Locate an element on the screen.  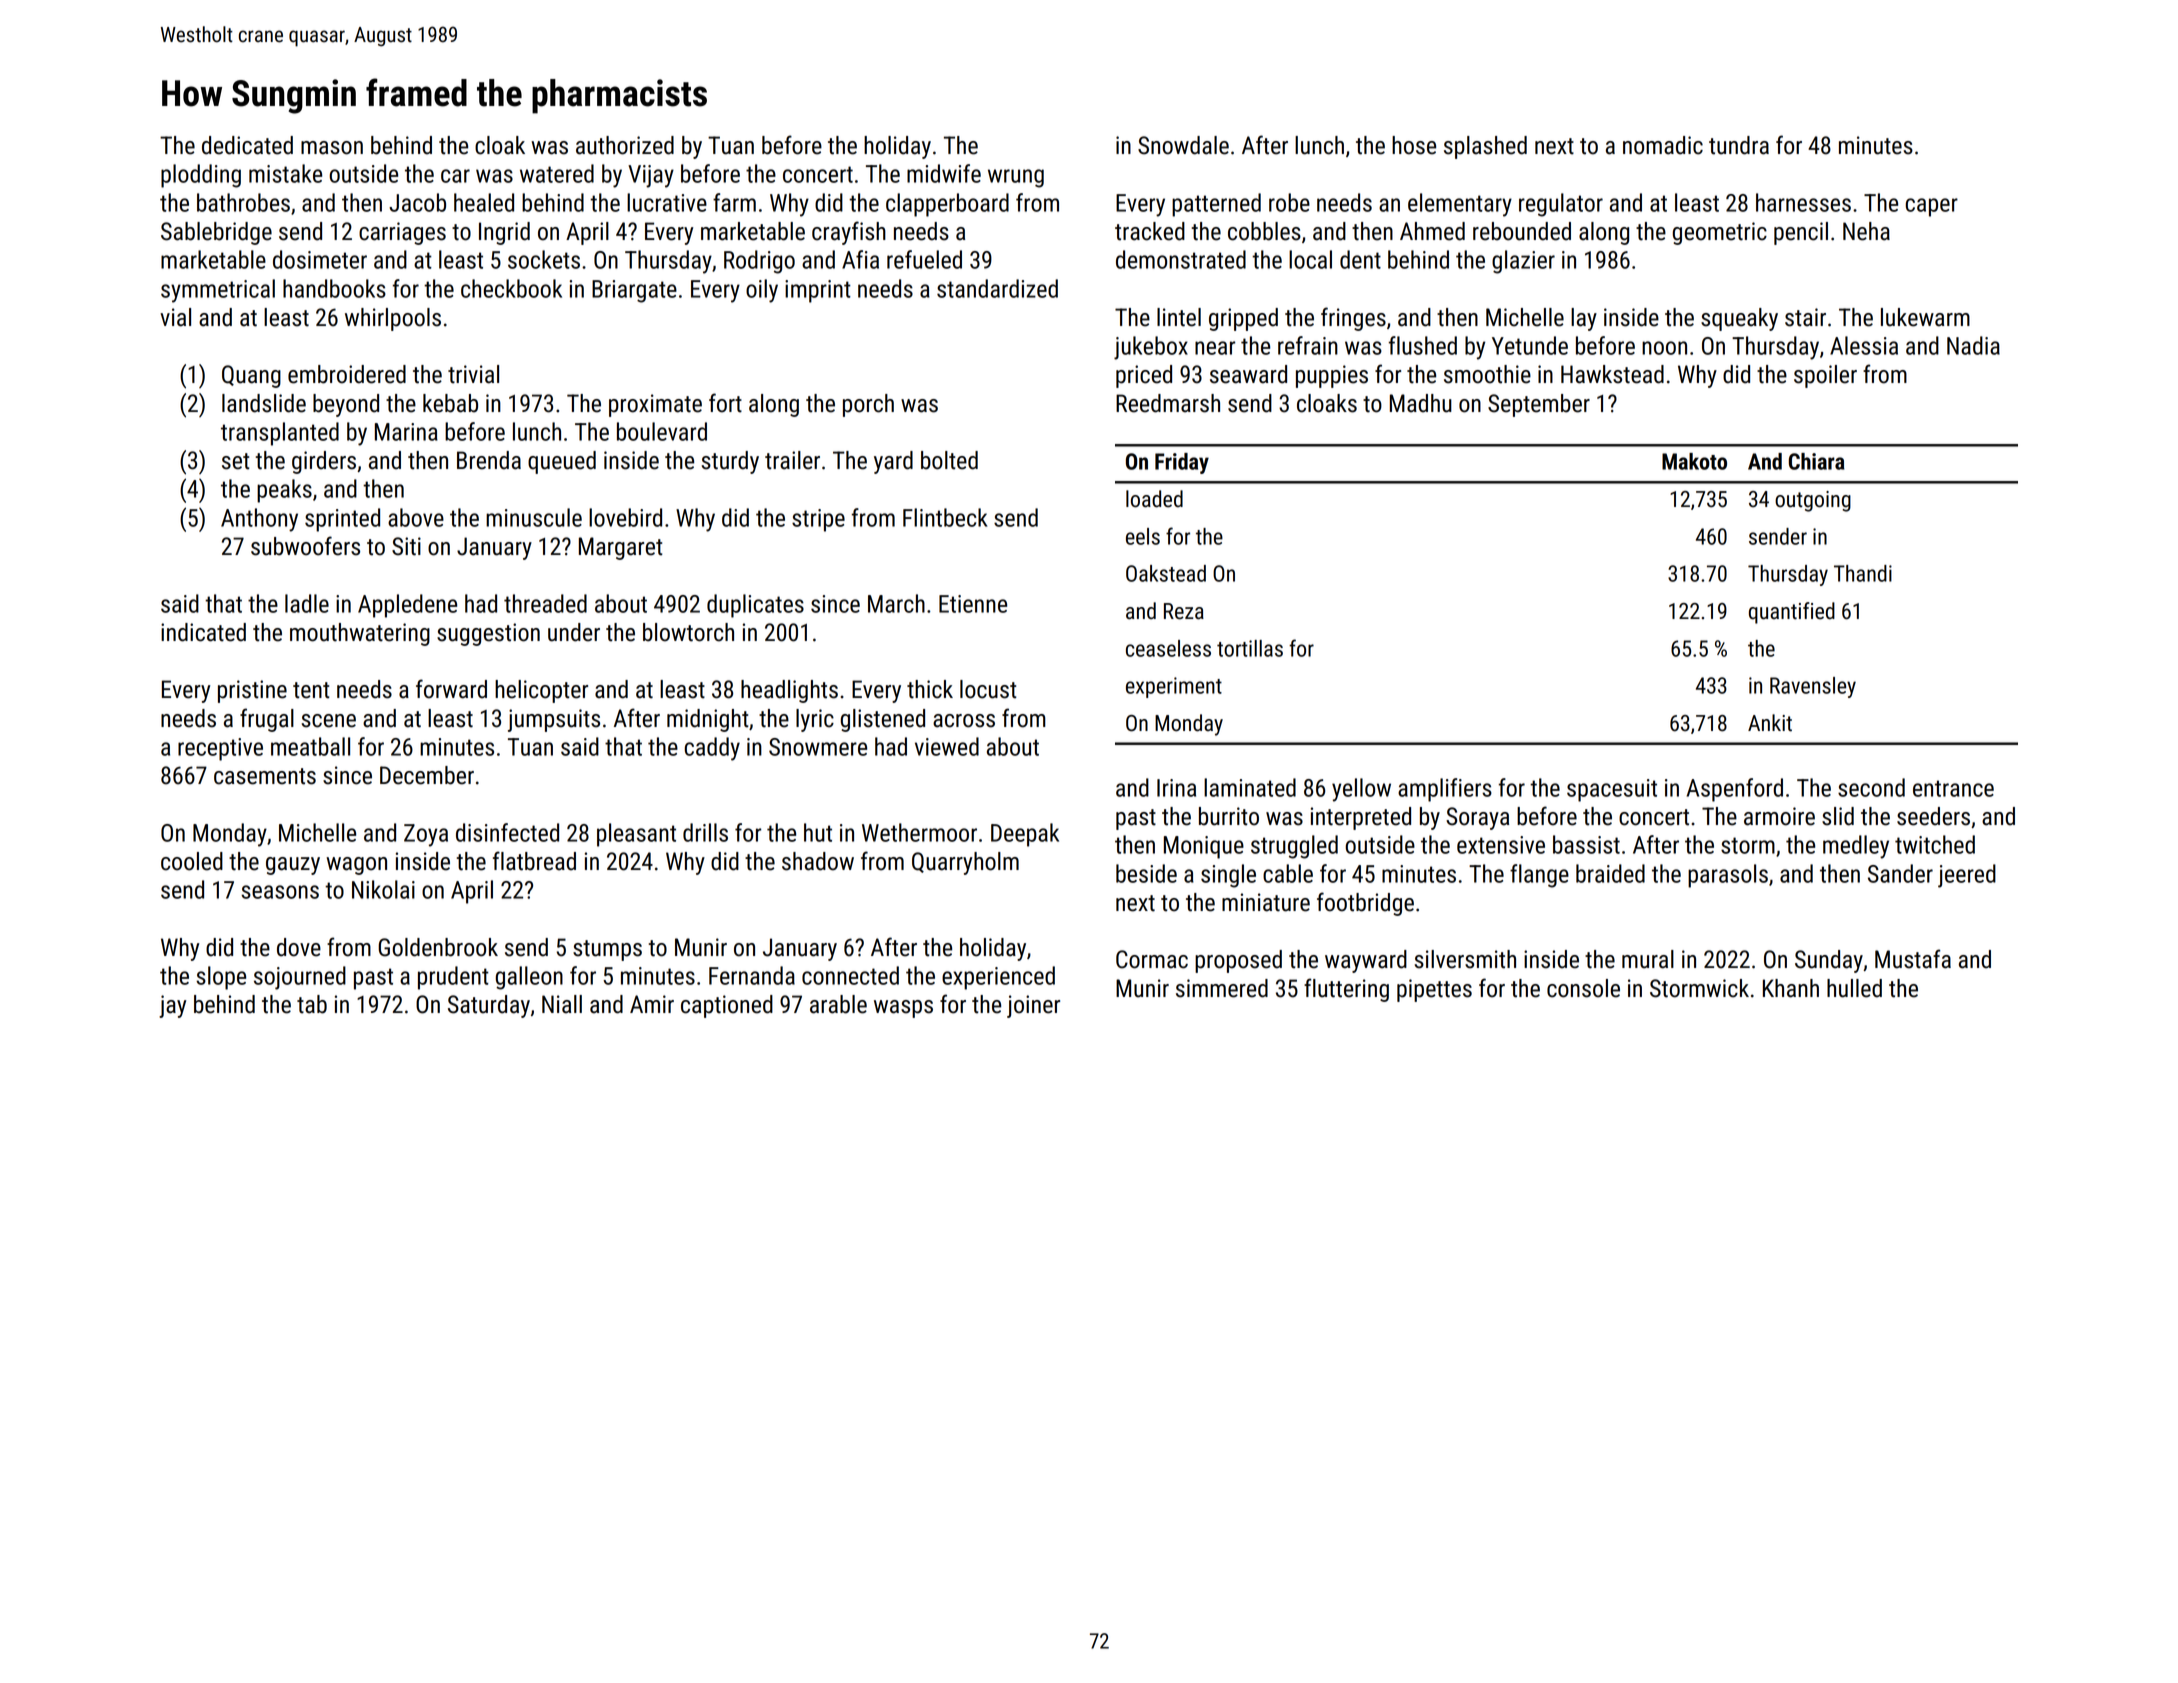
subwoofers is located at coordinates (305, 546).
